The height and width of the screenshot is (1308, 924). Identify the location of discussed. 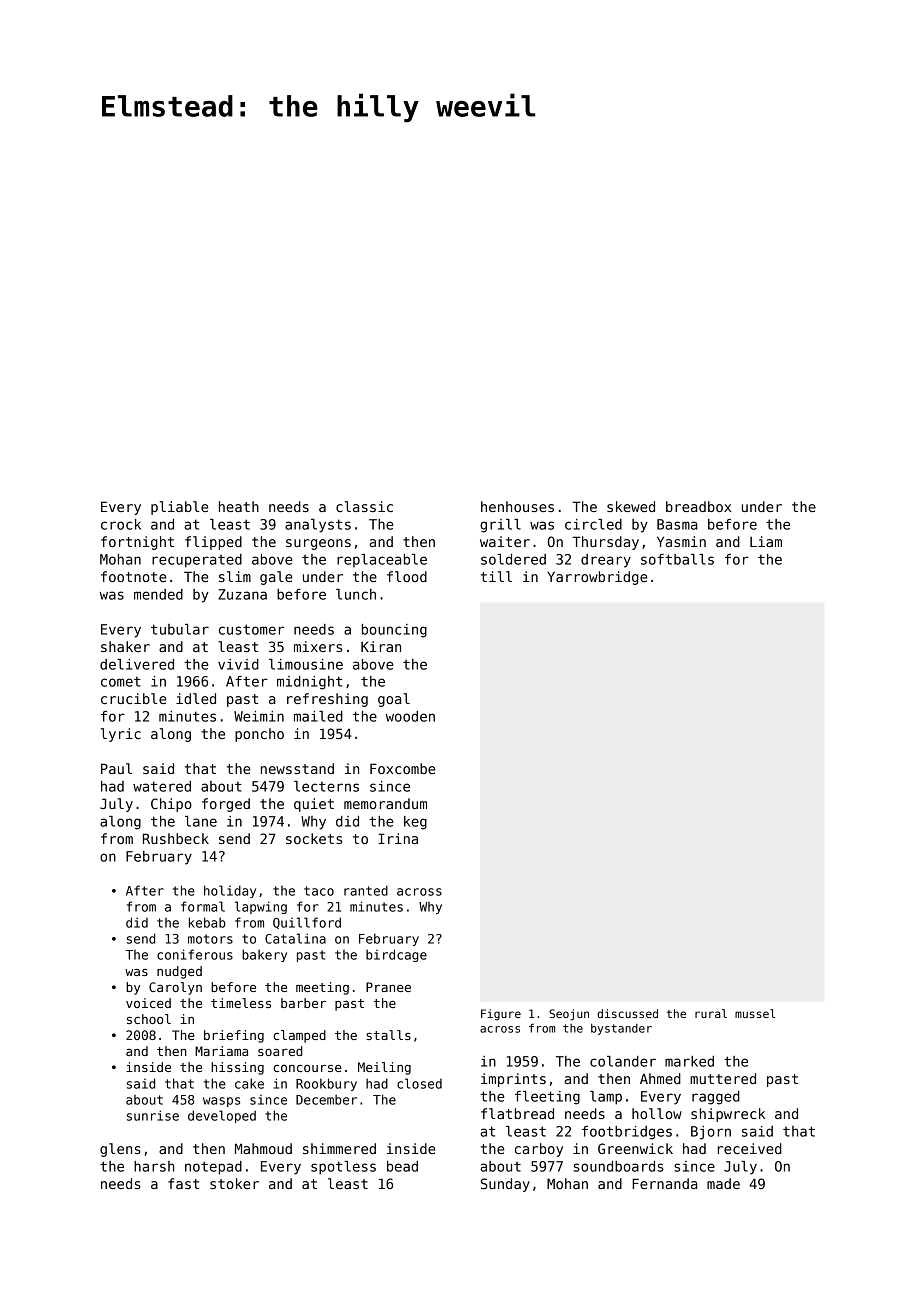
(627, 1013).
